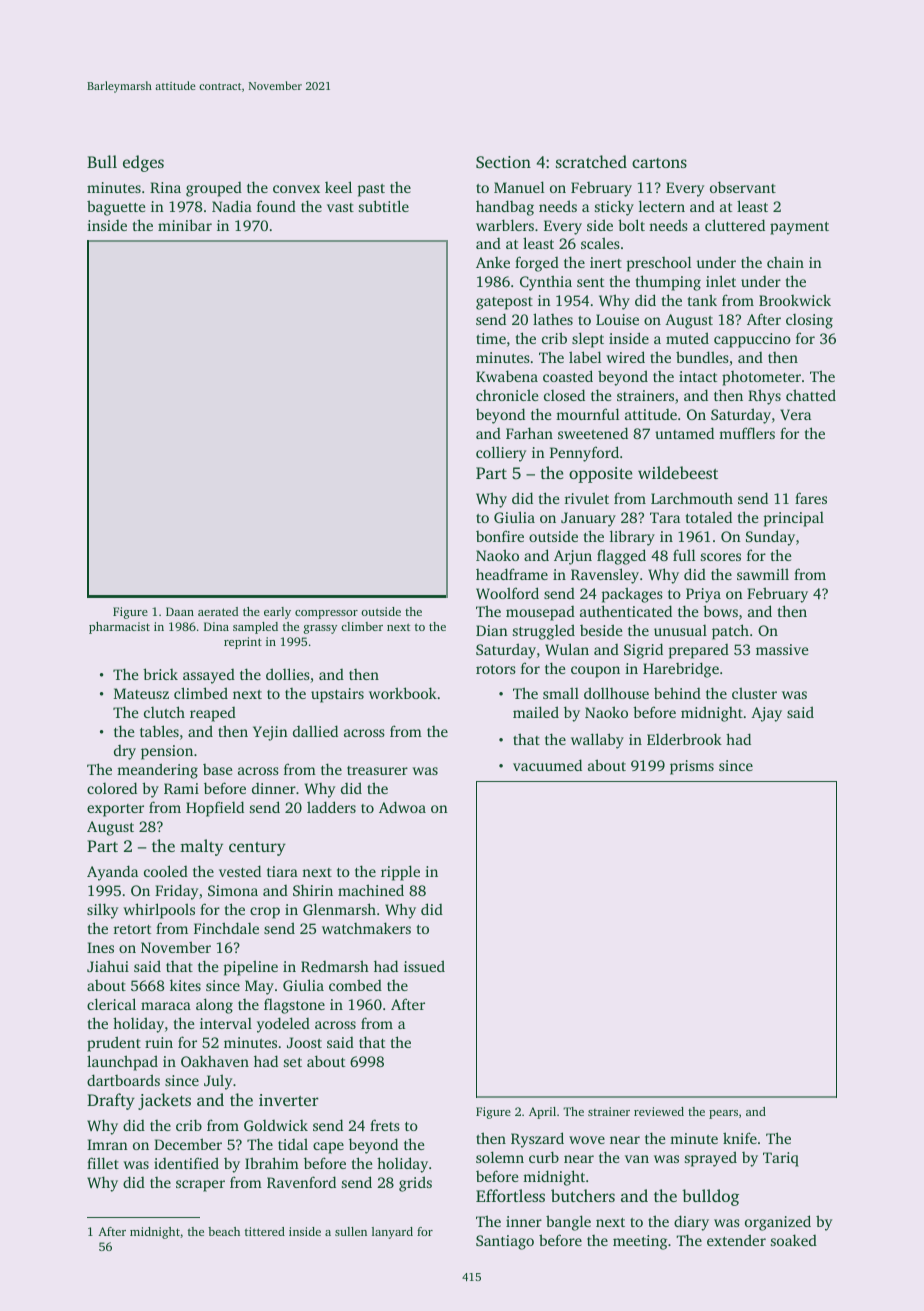  Describe the element at coordinates (265, 1231) in the page. I see `tittered` at that location.
